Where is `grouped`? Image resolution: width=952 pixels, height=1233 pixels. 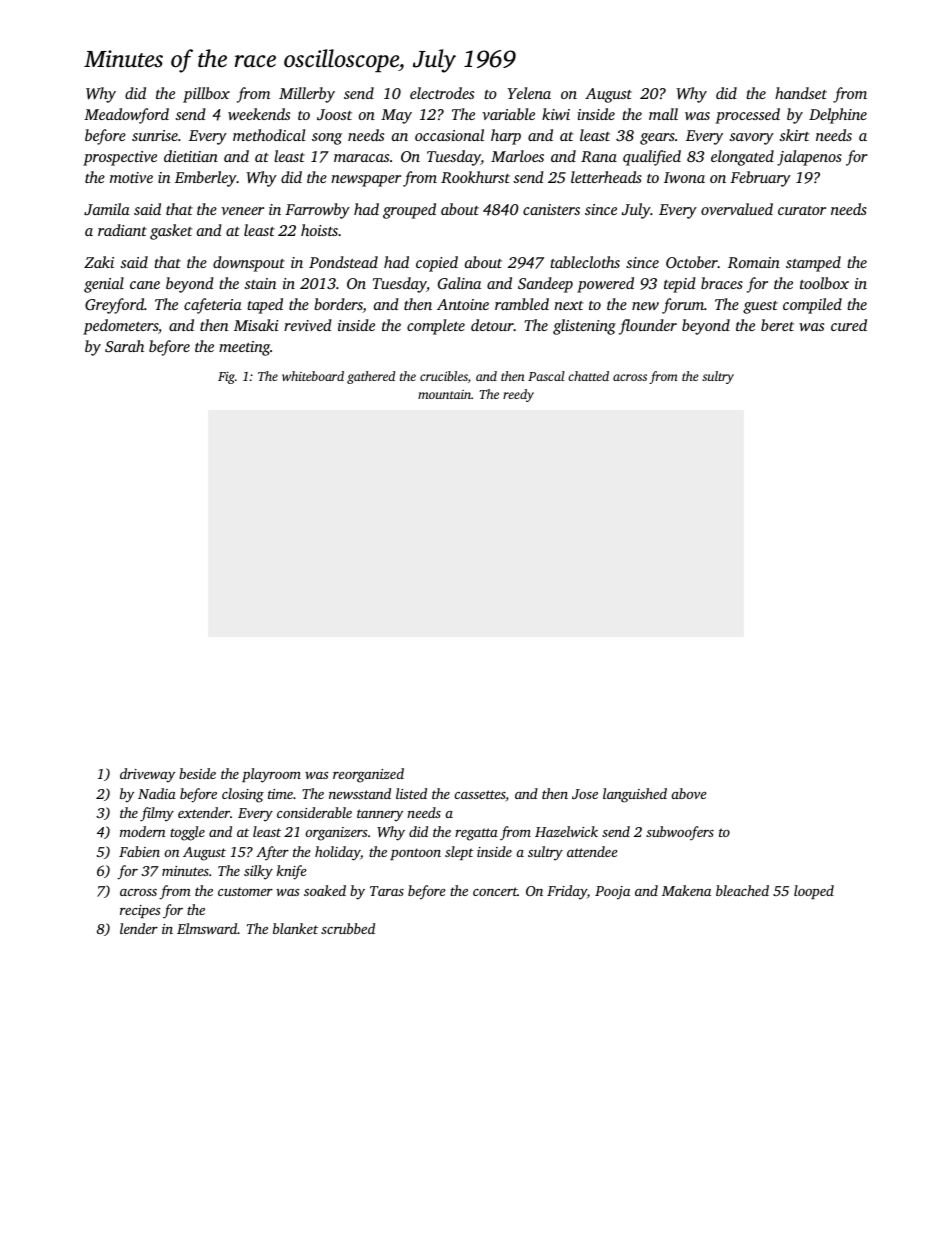
grouped is located at coordinates (409, 211).
